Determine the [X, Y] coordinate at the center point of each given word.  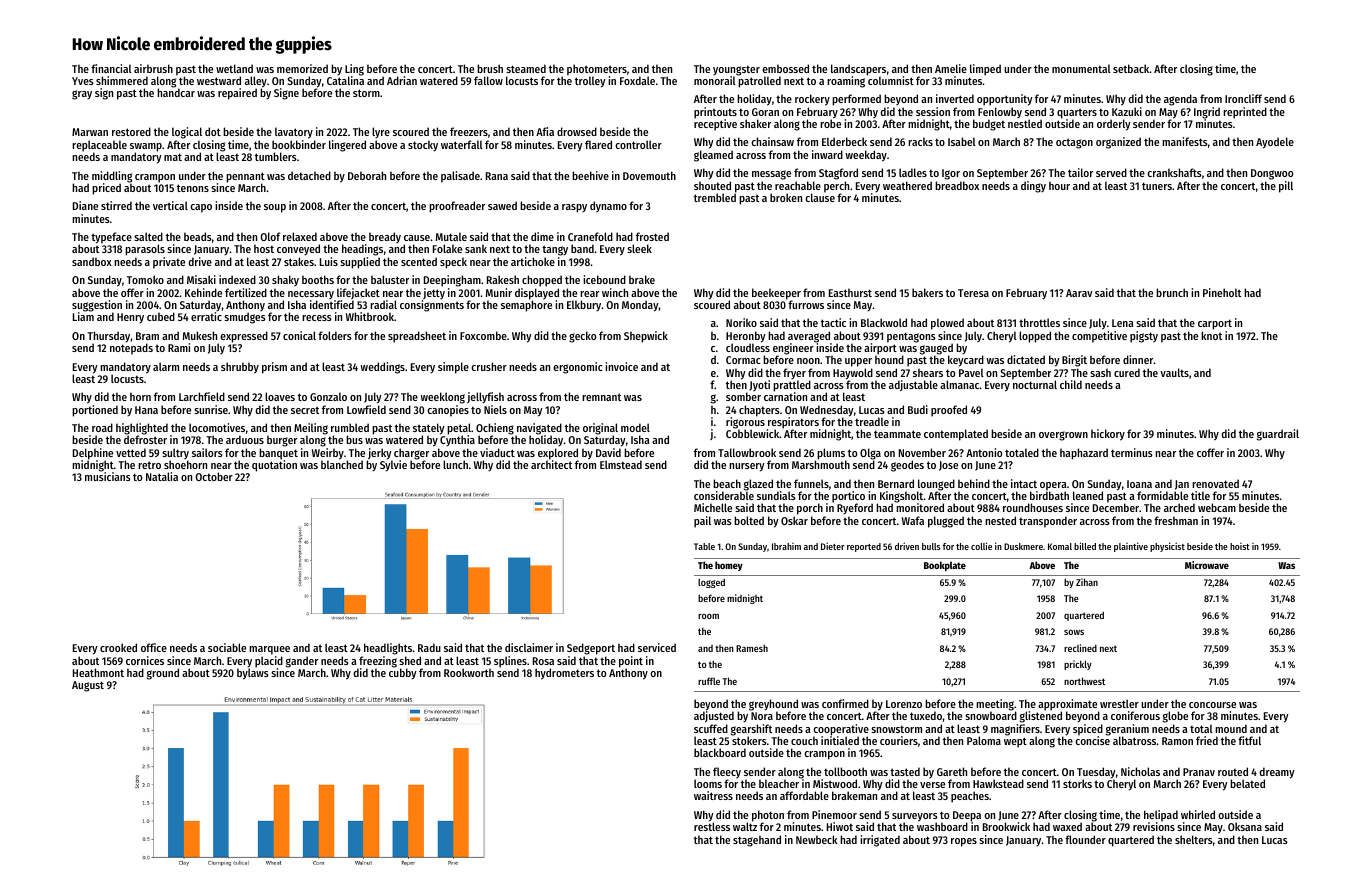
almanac [960, 384]
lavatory [294, 133]
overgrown [1063, 436]
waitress [713, 795]
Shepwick [646, 337]
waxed [1067, 826]
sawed [502, 205]
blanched [342, 464]
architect [551, 464]
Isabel [962, 141]
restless [712, 827]
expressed [244, 337]
